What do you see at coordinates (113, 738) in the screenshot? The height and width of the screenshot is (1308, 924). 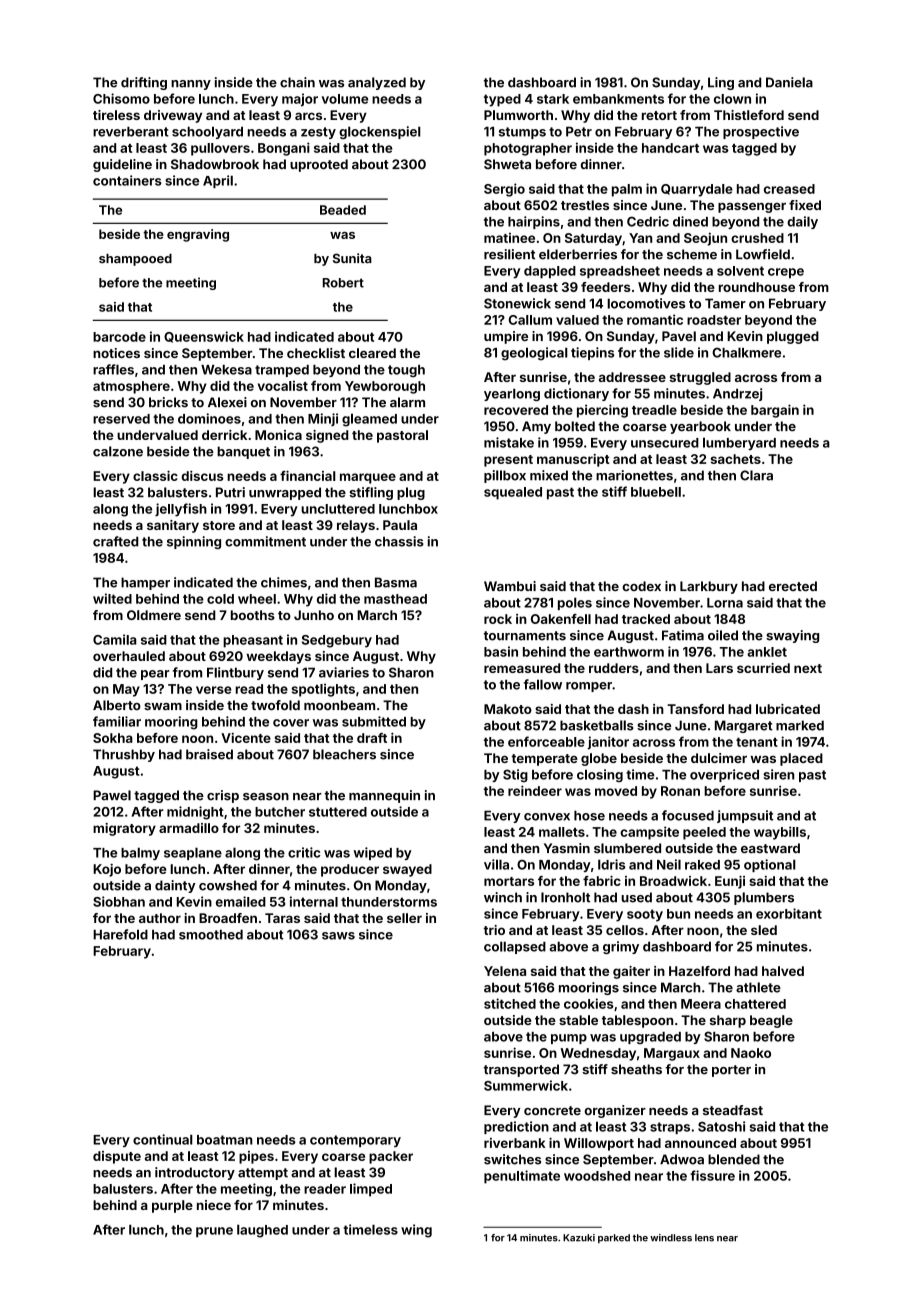 I see `Sokha` at bounding box center [113, 738].
